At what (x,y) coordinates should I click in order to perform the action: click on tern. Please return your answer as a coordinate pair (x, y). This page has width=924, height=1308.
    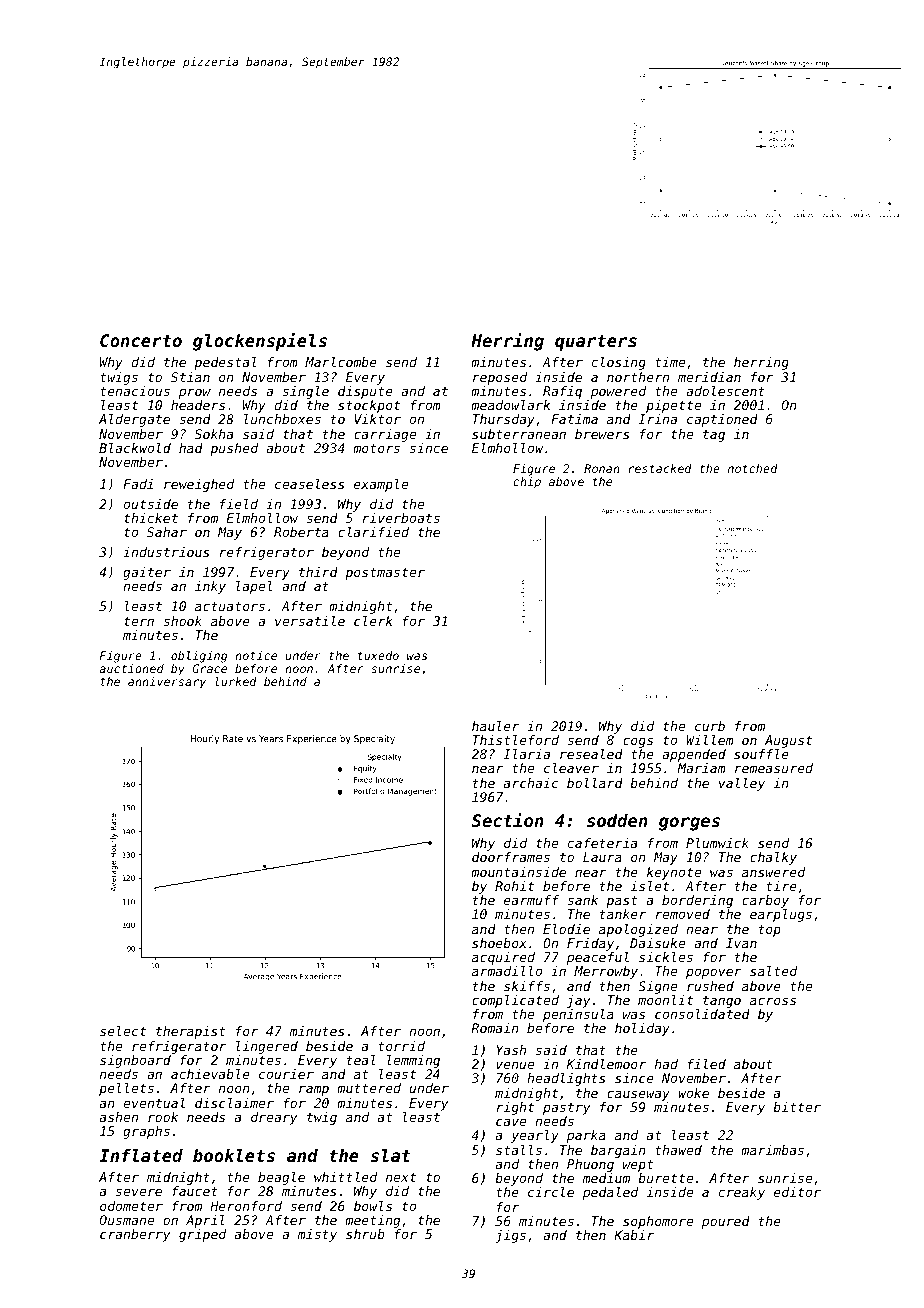
    Looking at the image, I should click on (139, 621).
